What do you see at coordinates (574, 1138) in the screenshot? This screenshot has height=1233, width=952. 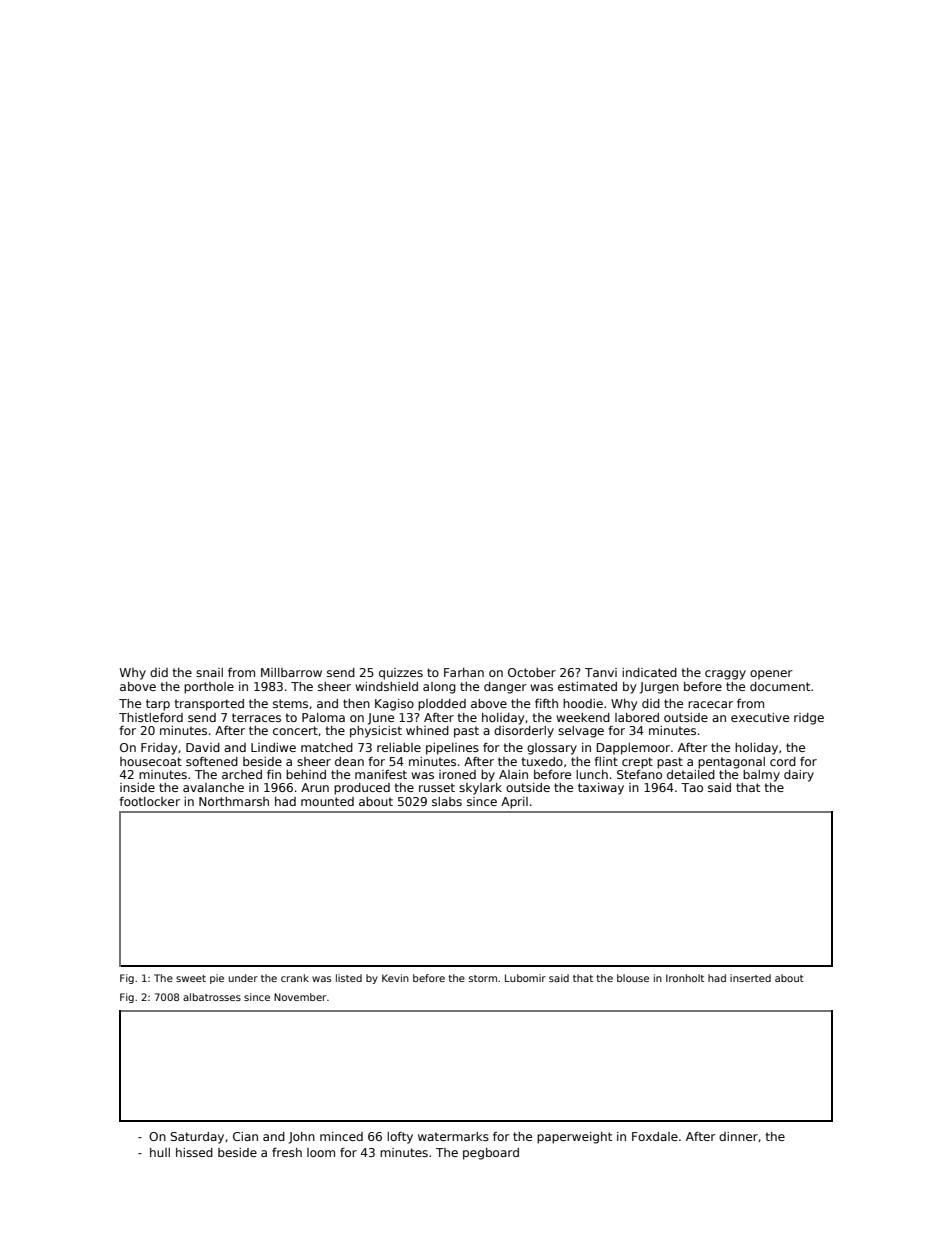 I see `paperweight` at bounding box center [574, 1138].
